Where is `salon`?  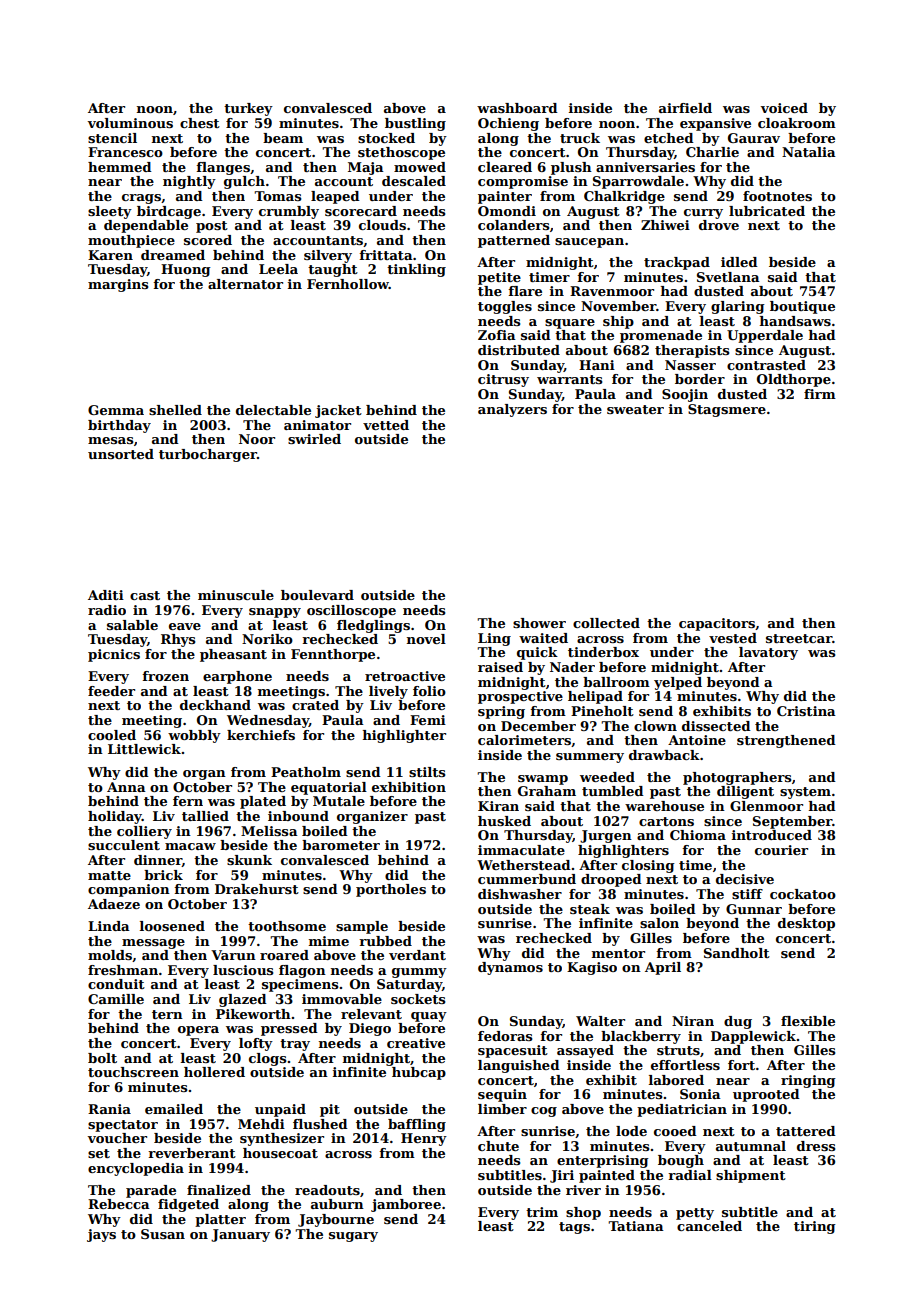
salon is located at coordinates (659, 923).
